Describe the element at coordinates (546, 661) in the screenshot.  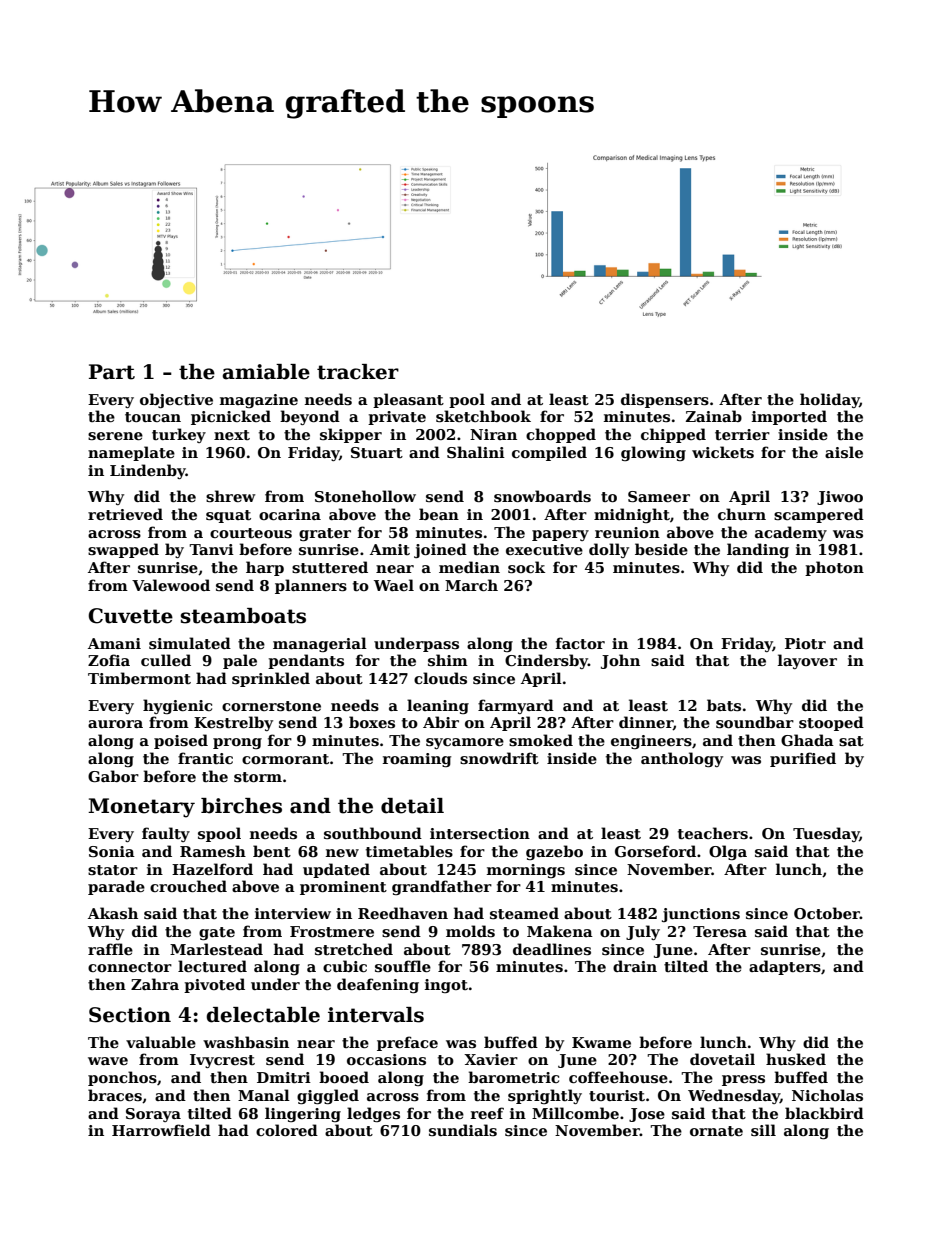
I see `Cindersby` at that location.
